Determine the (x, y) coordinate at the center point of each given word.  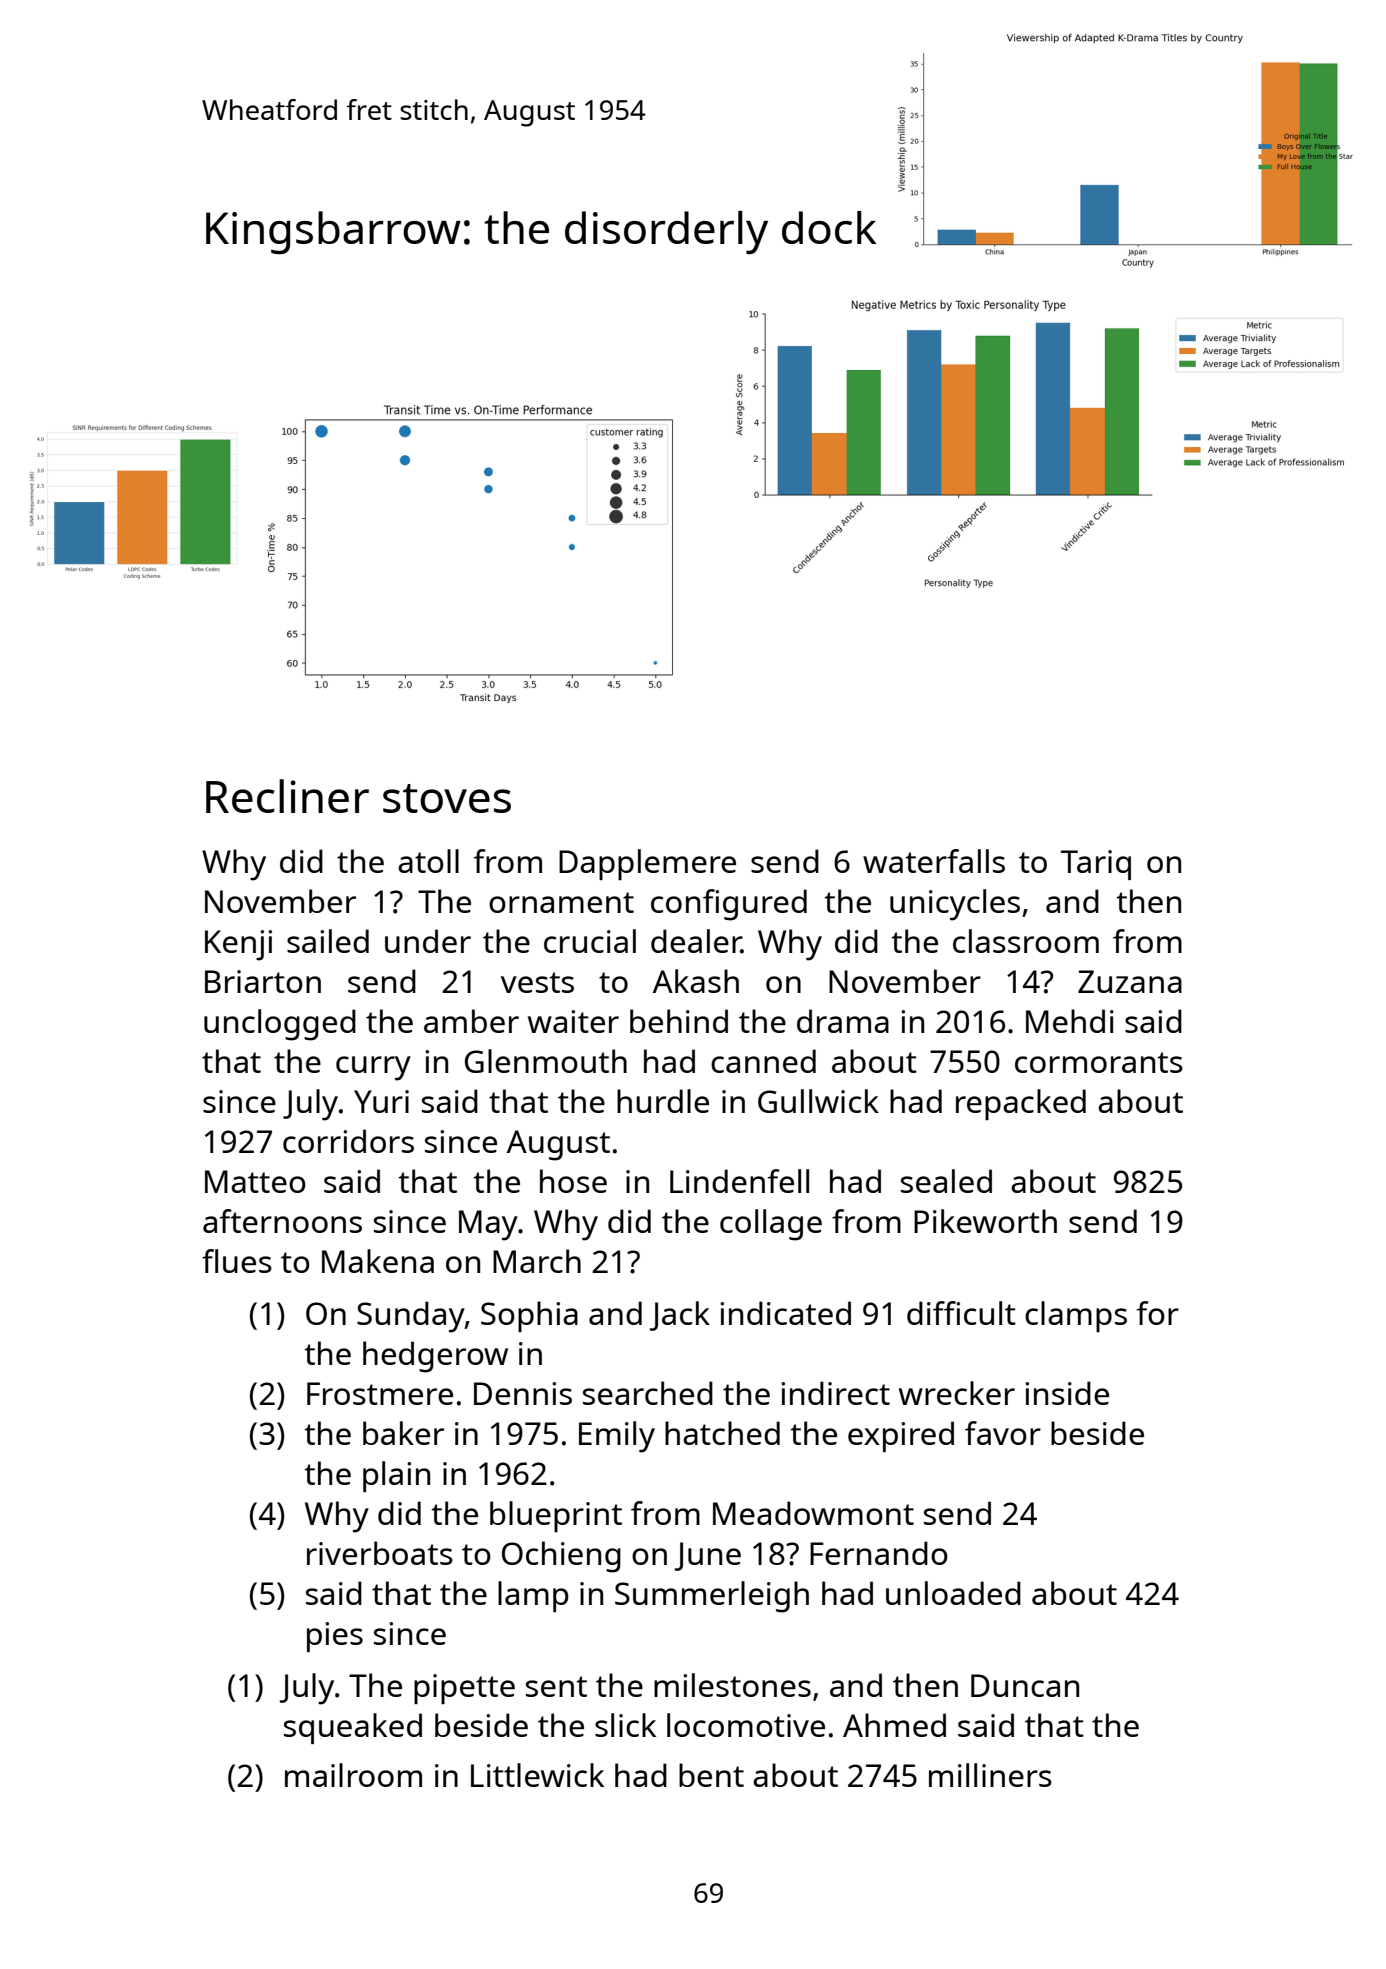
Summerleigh (712, 1597)
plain (396, 1476)
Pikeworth (985, 1221)
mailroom (353, 1775)
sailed (328, 941)
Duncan (1025, 1685)
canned (763, 1061)
